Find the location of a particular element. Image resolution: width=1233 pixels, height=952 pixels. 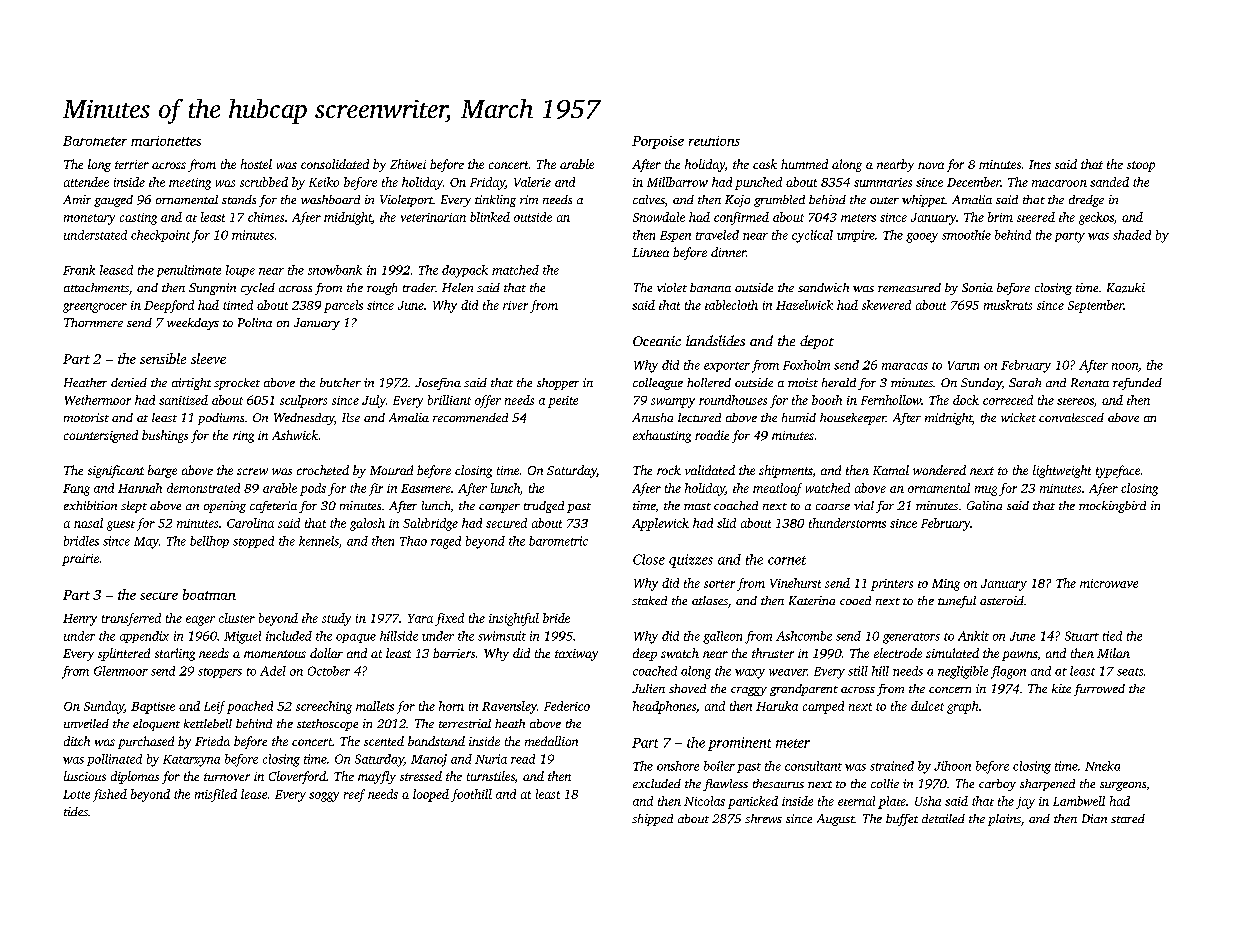

tied is located at coordinates (1112, 636).
